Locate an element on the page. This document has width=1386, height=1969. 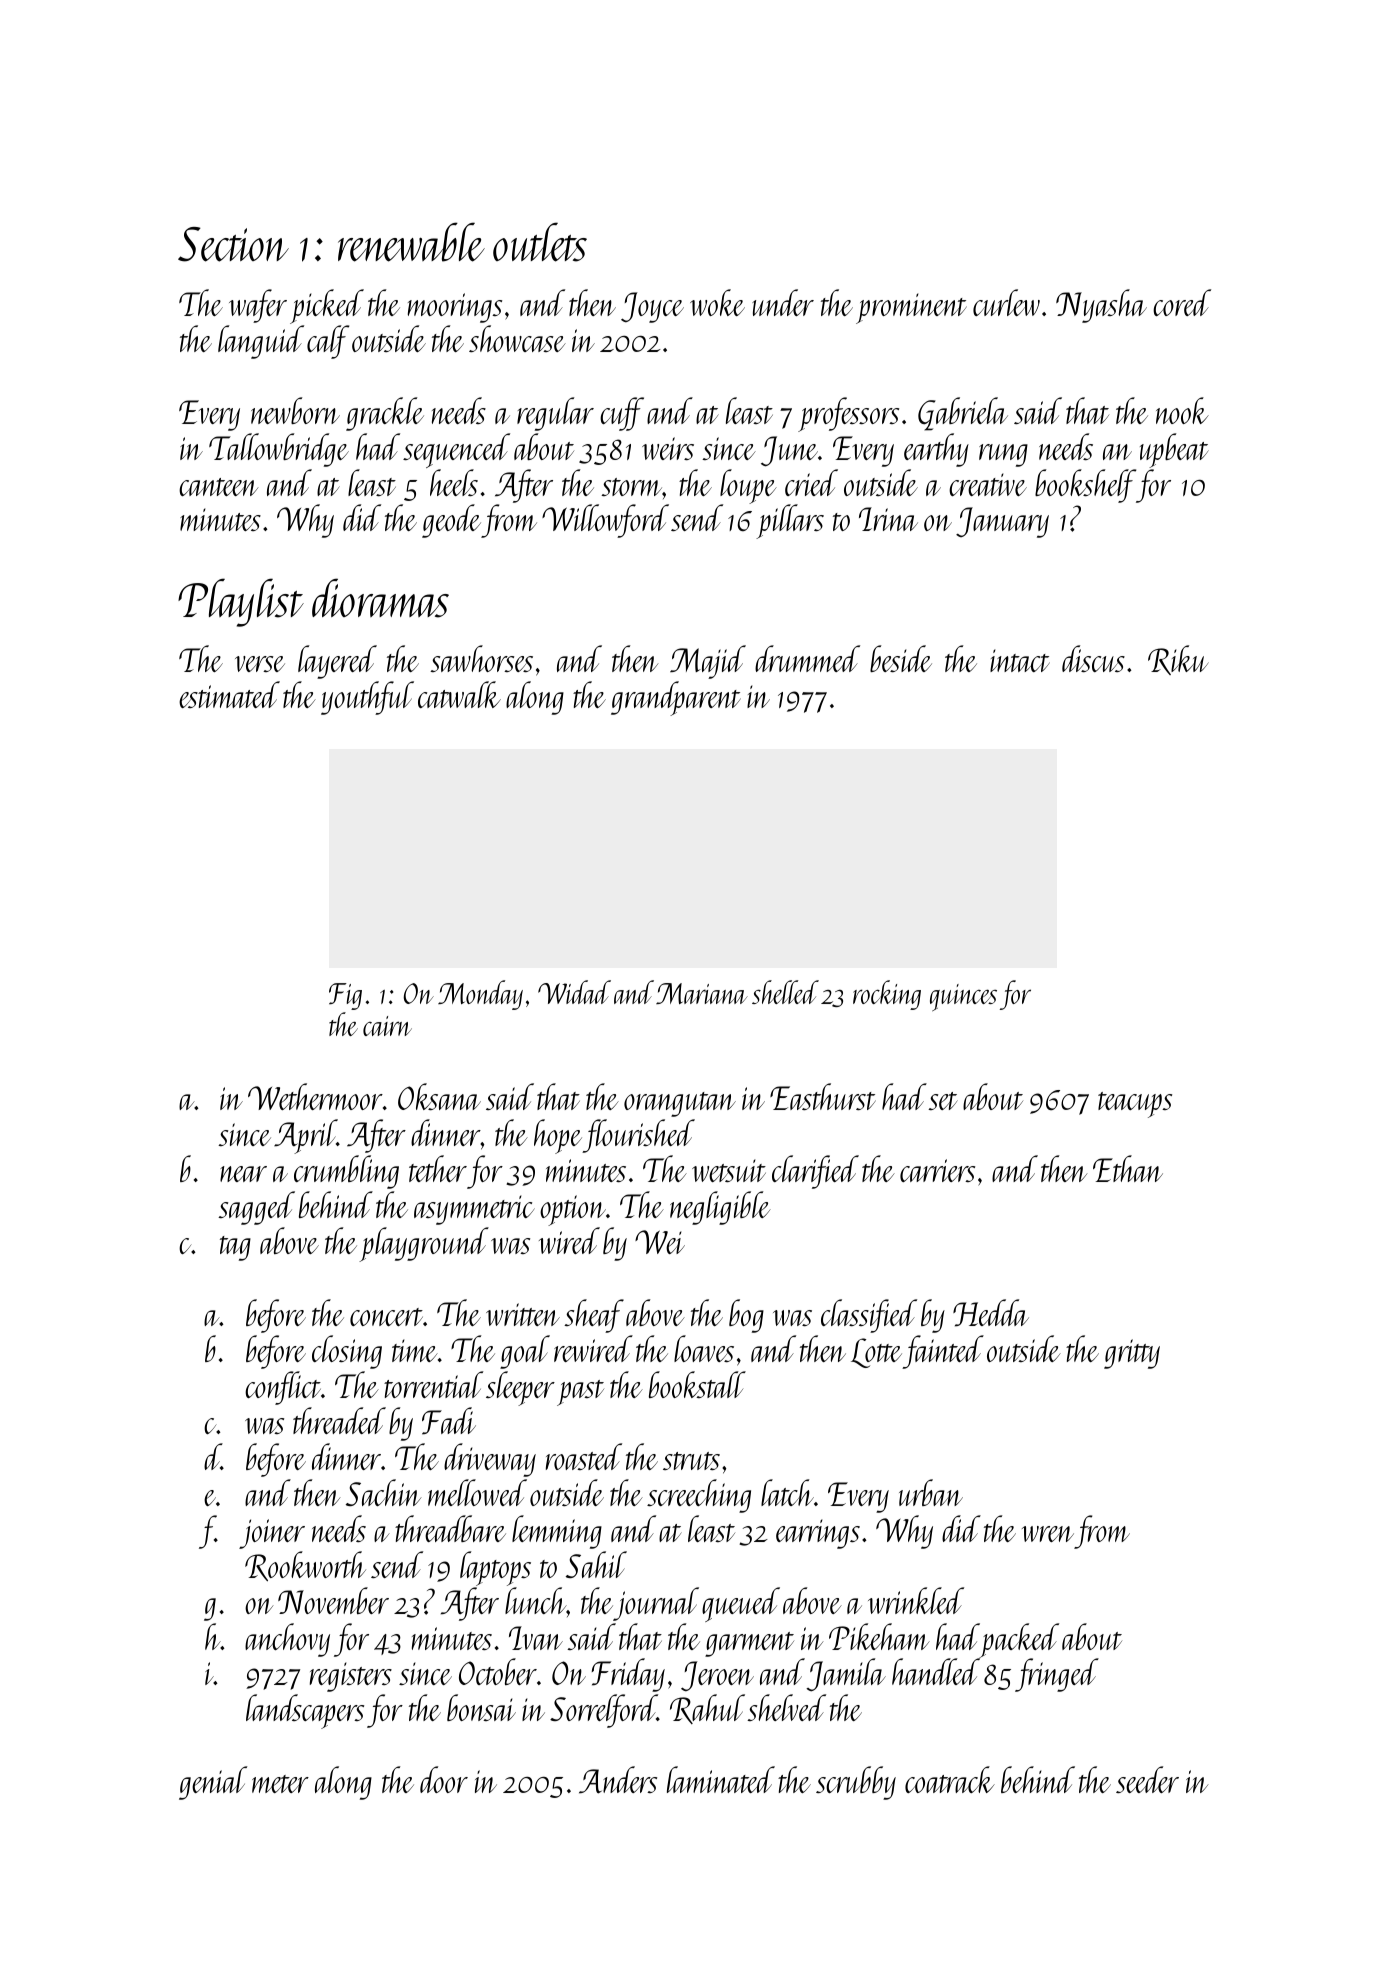
wren is located at coordinates (1048, 1534).
